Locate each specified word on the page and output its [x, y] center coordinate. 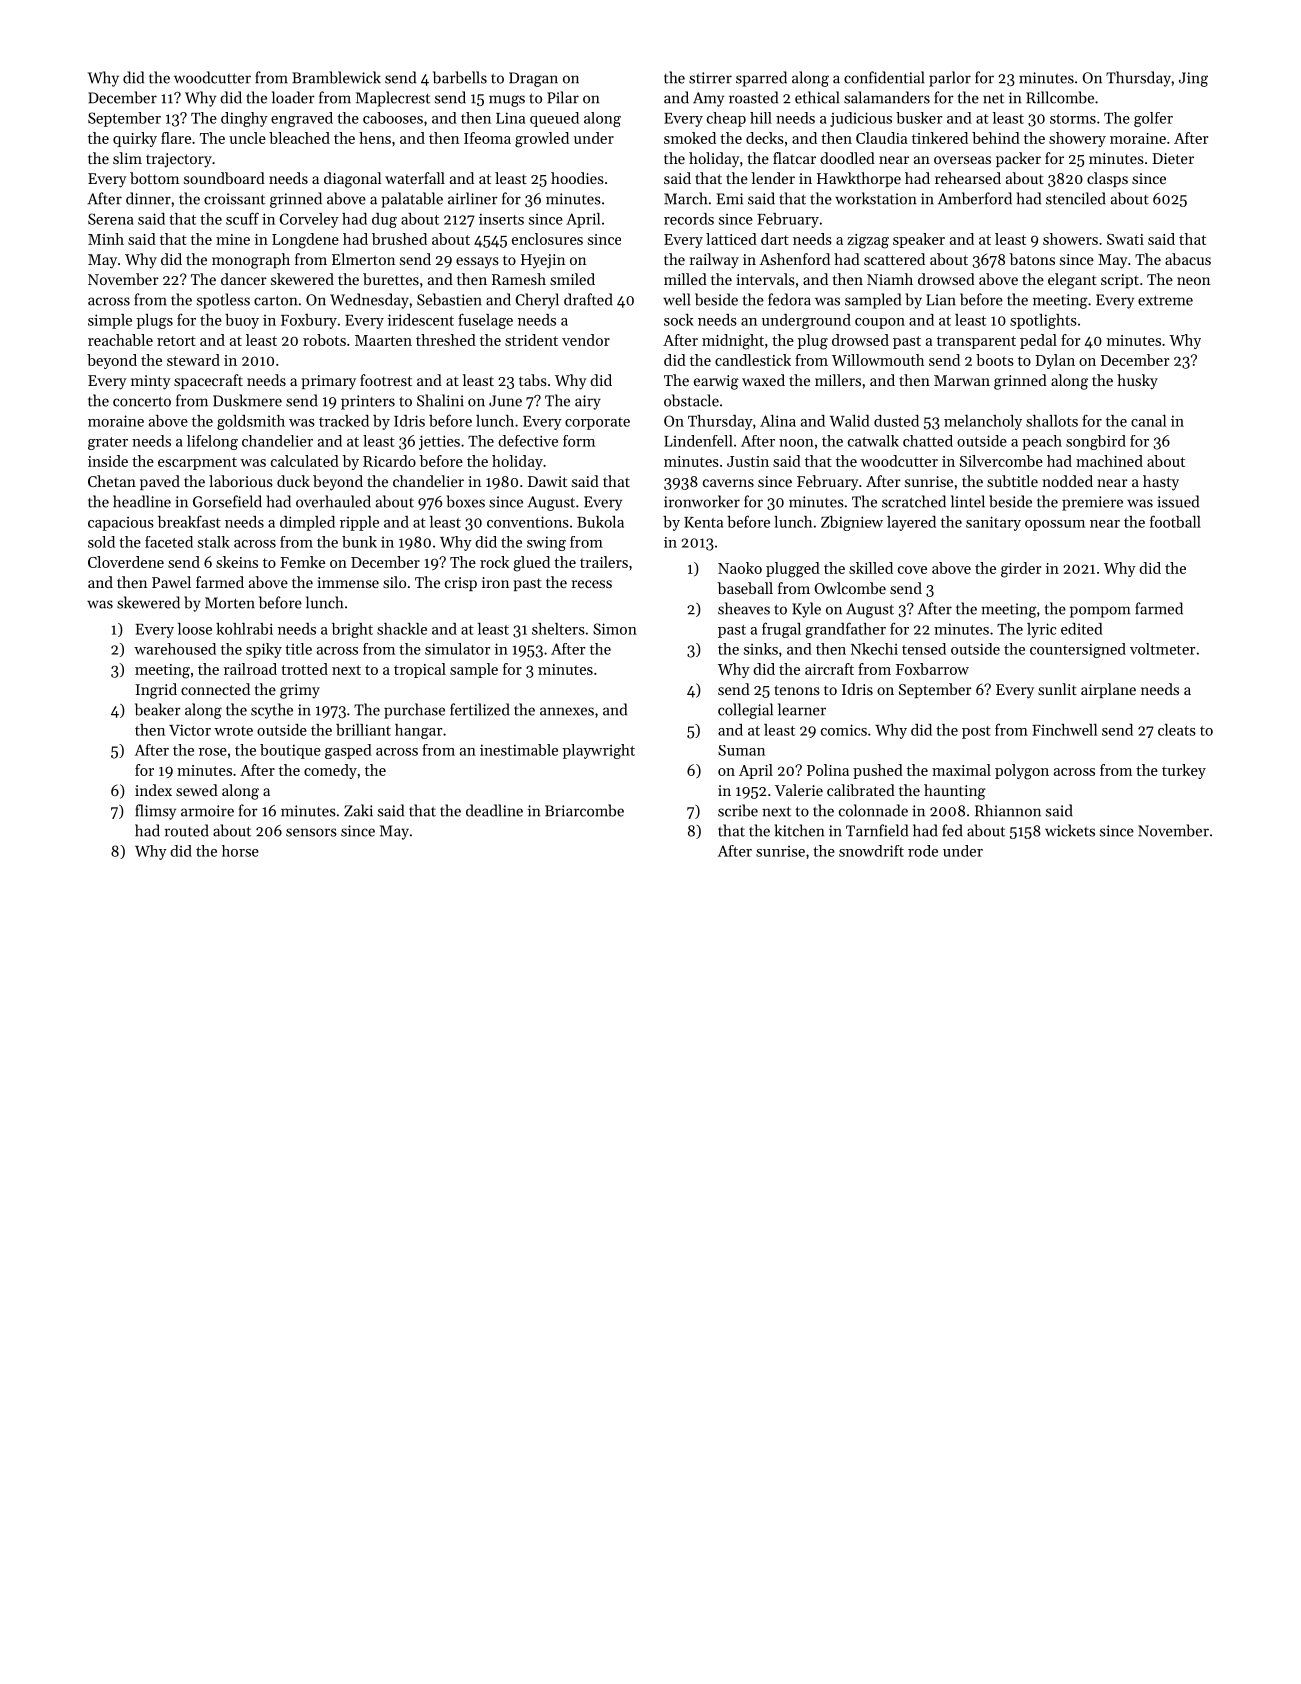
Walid [850, 421]
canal [1148, 421]
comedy [330, 771]
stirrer [710, 78]
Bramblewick [336, 77]
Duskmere [247, 400]
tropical [420, 670]
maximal [961, 770]
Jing [1193, 79]
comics [844, 730]
